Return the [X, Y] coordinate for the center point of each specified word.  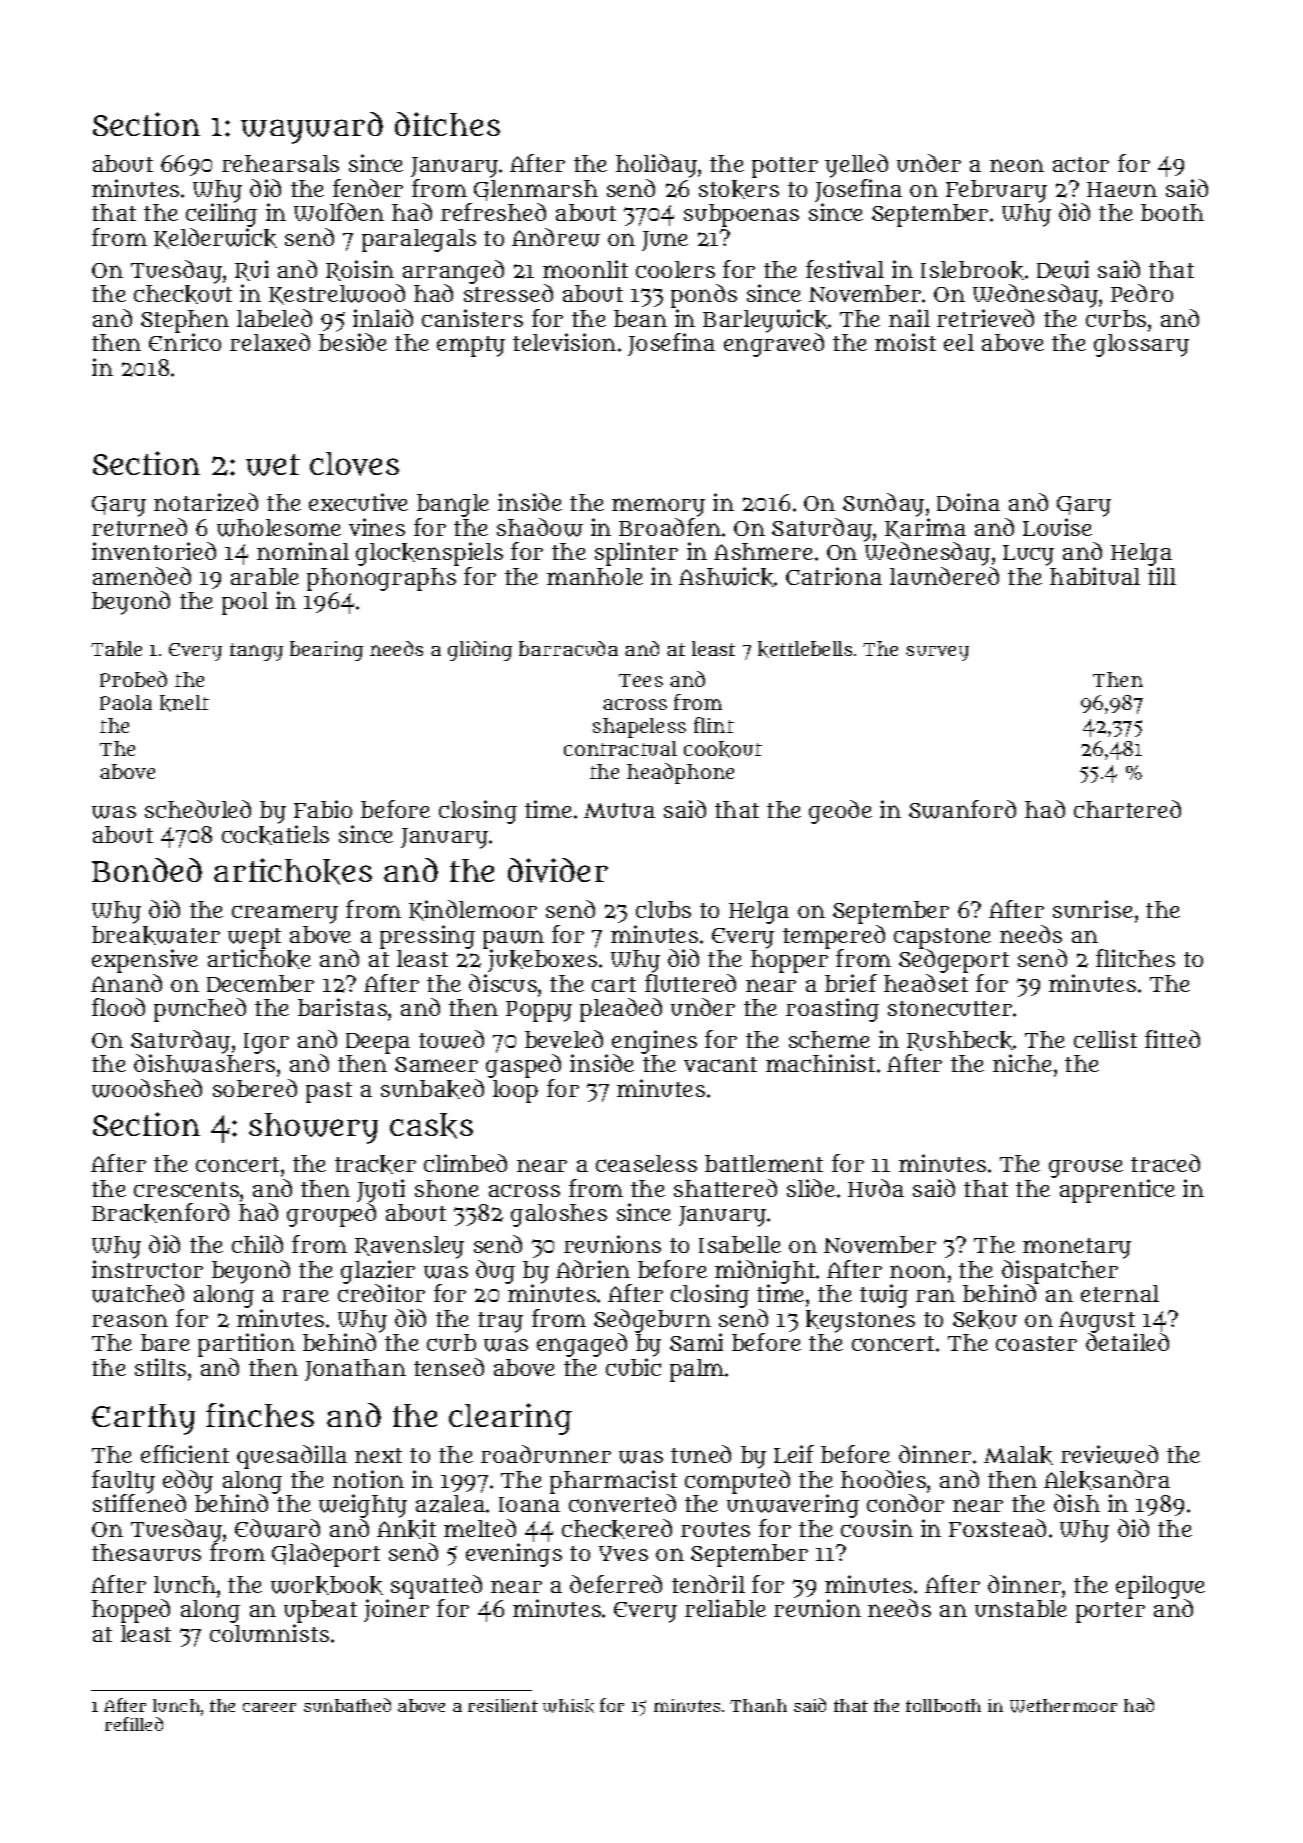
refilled [134, 1724]
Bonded [147, 870]
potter [785, 167]
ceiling [221, 215]
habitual [1095, 576]
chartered [1127, 809]
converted [622, 1503]
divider [558, 870]
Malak [1018, 1455]
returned [139, 527]
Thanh [758, 1705]
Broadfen [670, 527]
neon [1017, 165]
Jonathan [355, 1370]
